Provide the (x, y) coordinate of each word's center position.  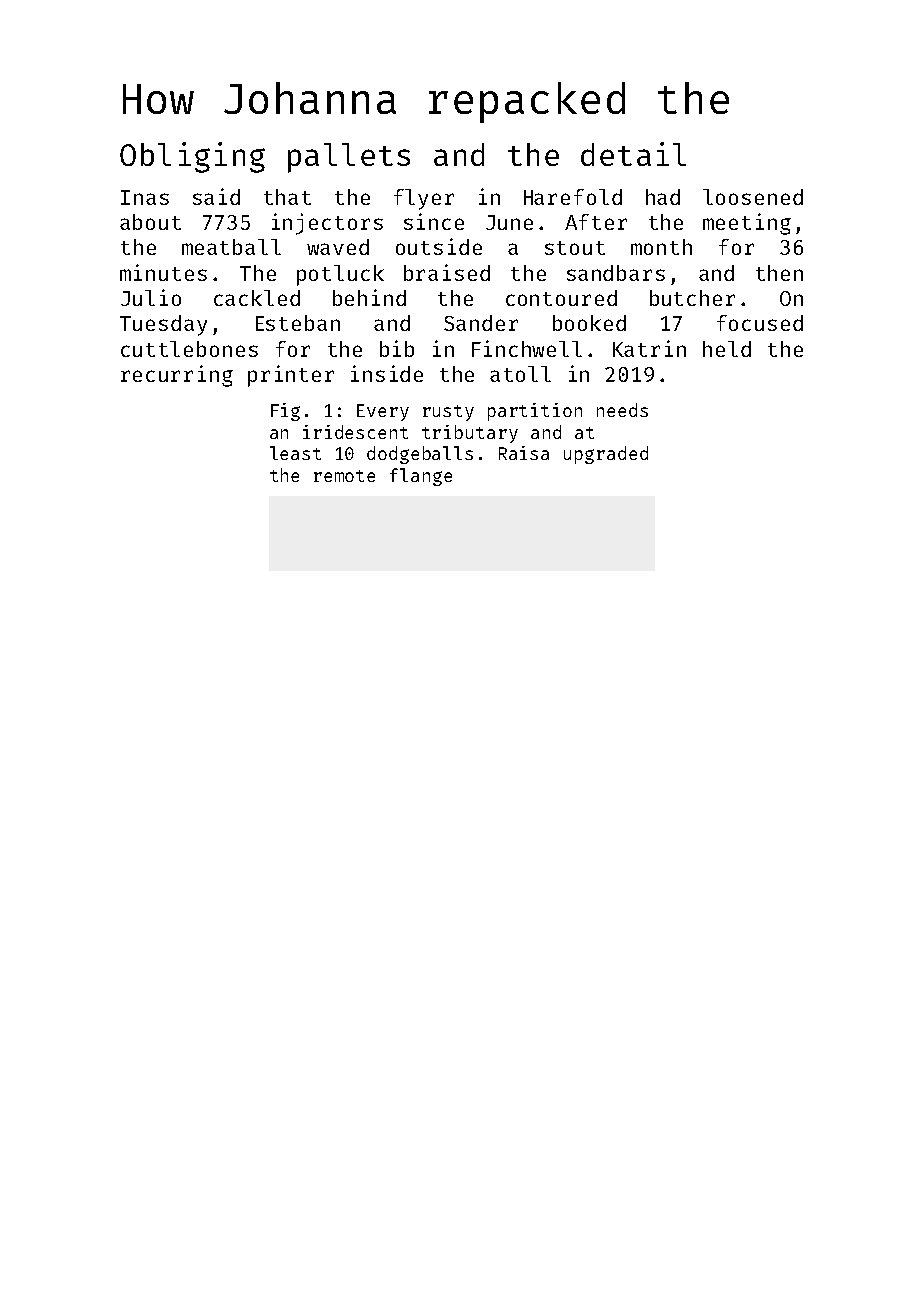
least (295, 453)
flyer (424, 199)
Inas (145, 197)
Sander (481, 323)
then (779, 273)
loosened (753, 197)
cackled (257, 298)
